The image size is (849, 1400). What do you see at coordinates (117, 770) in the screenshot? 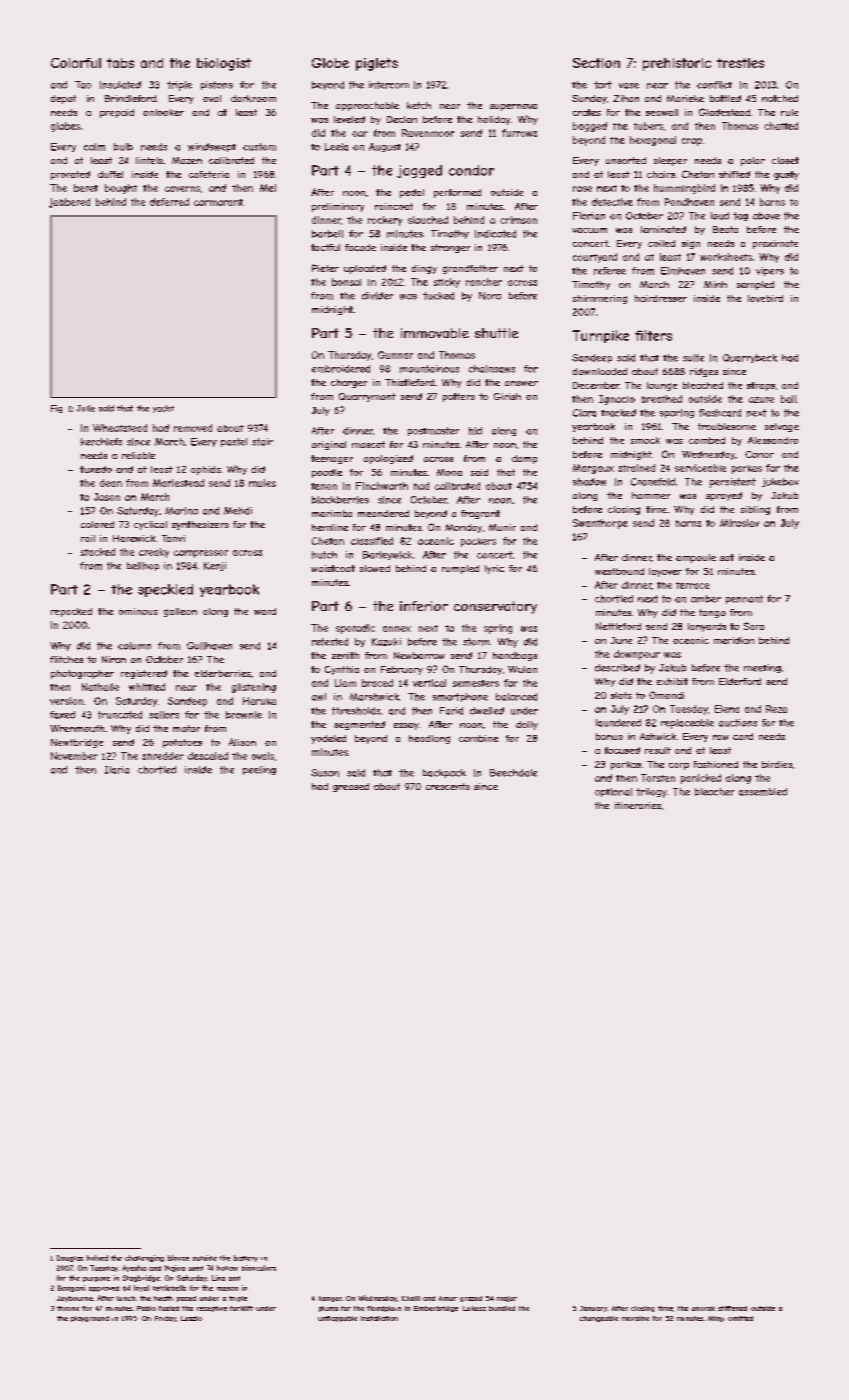
I see `Ilaria` at bounding box center [117, 770].
